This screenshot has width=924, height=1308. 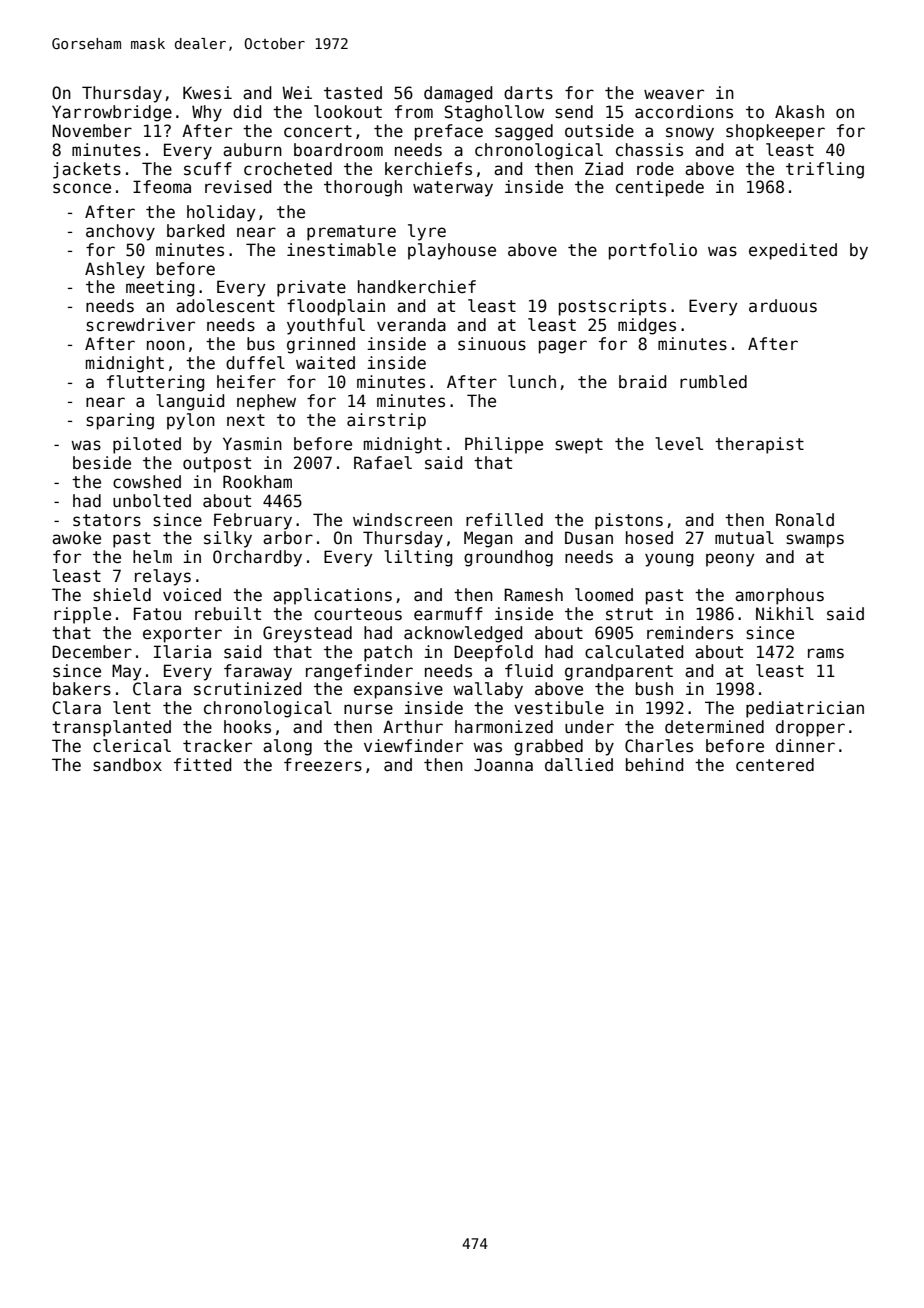 I want to click on amorphous, so click(x=779, y=596).
